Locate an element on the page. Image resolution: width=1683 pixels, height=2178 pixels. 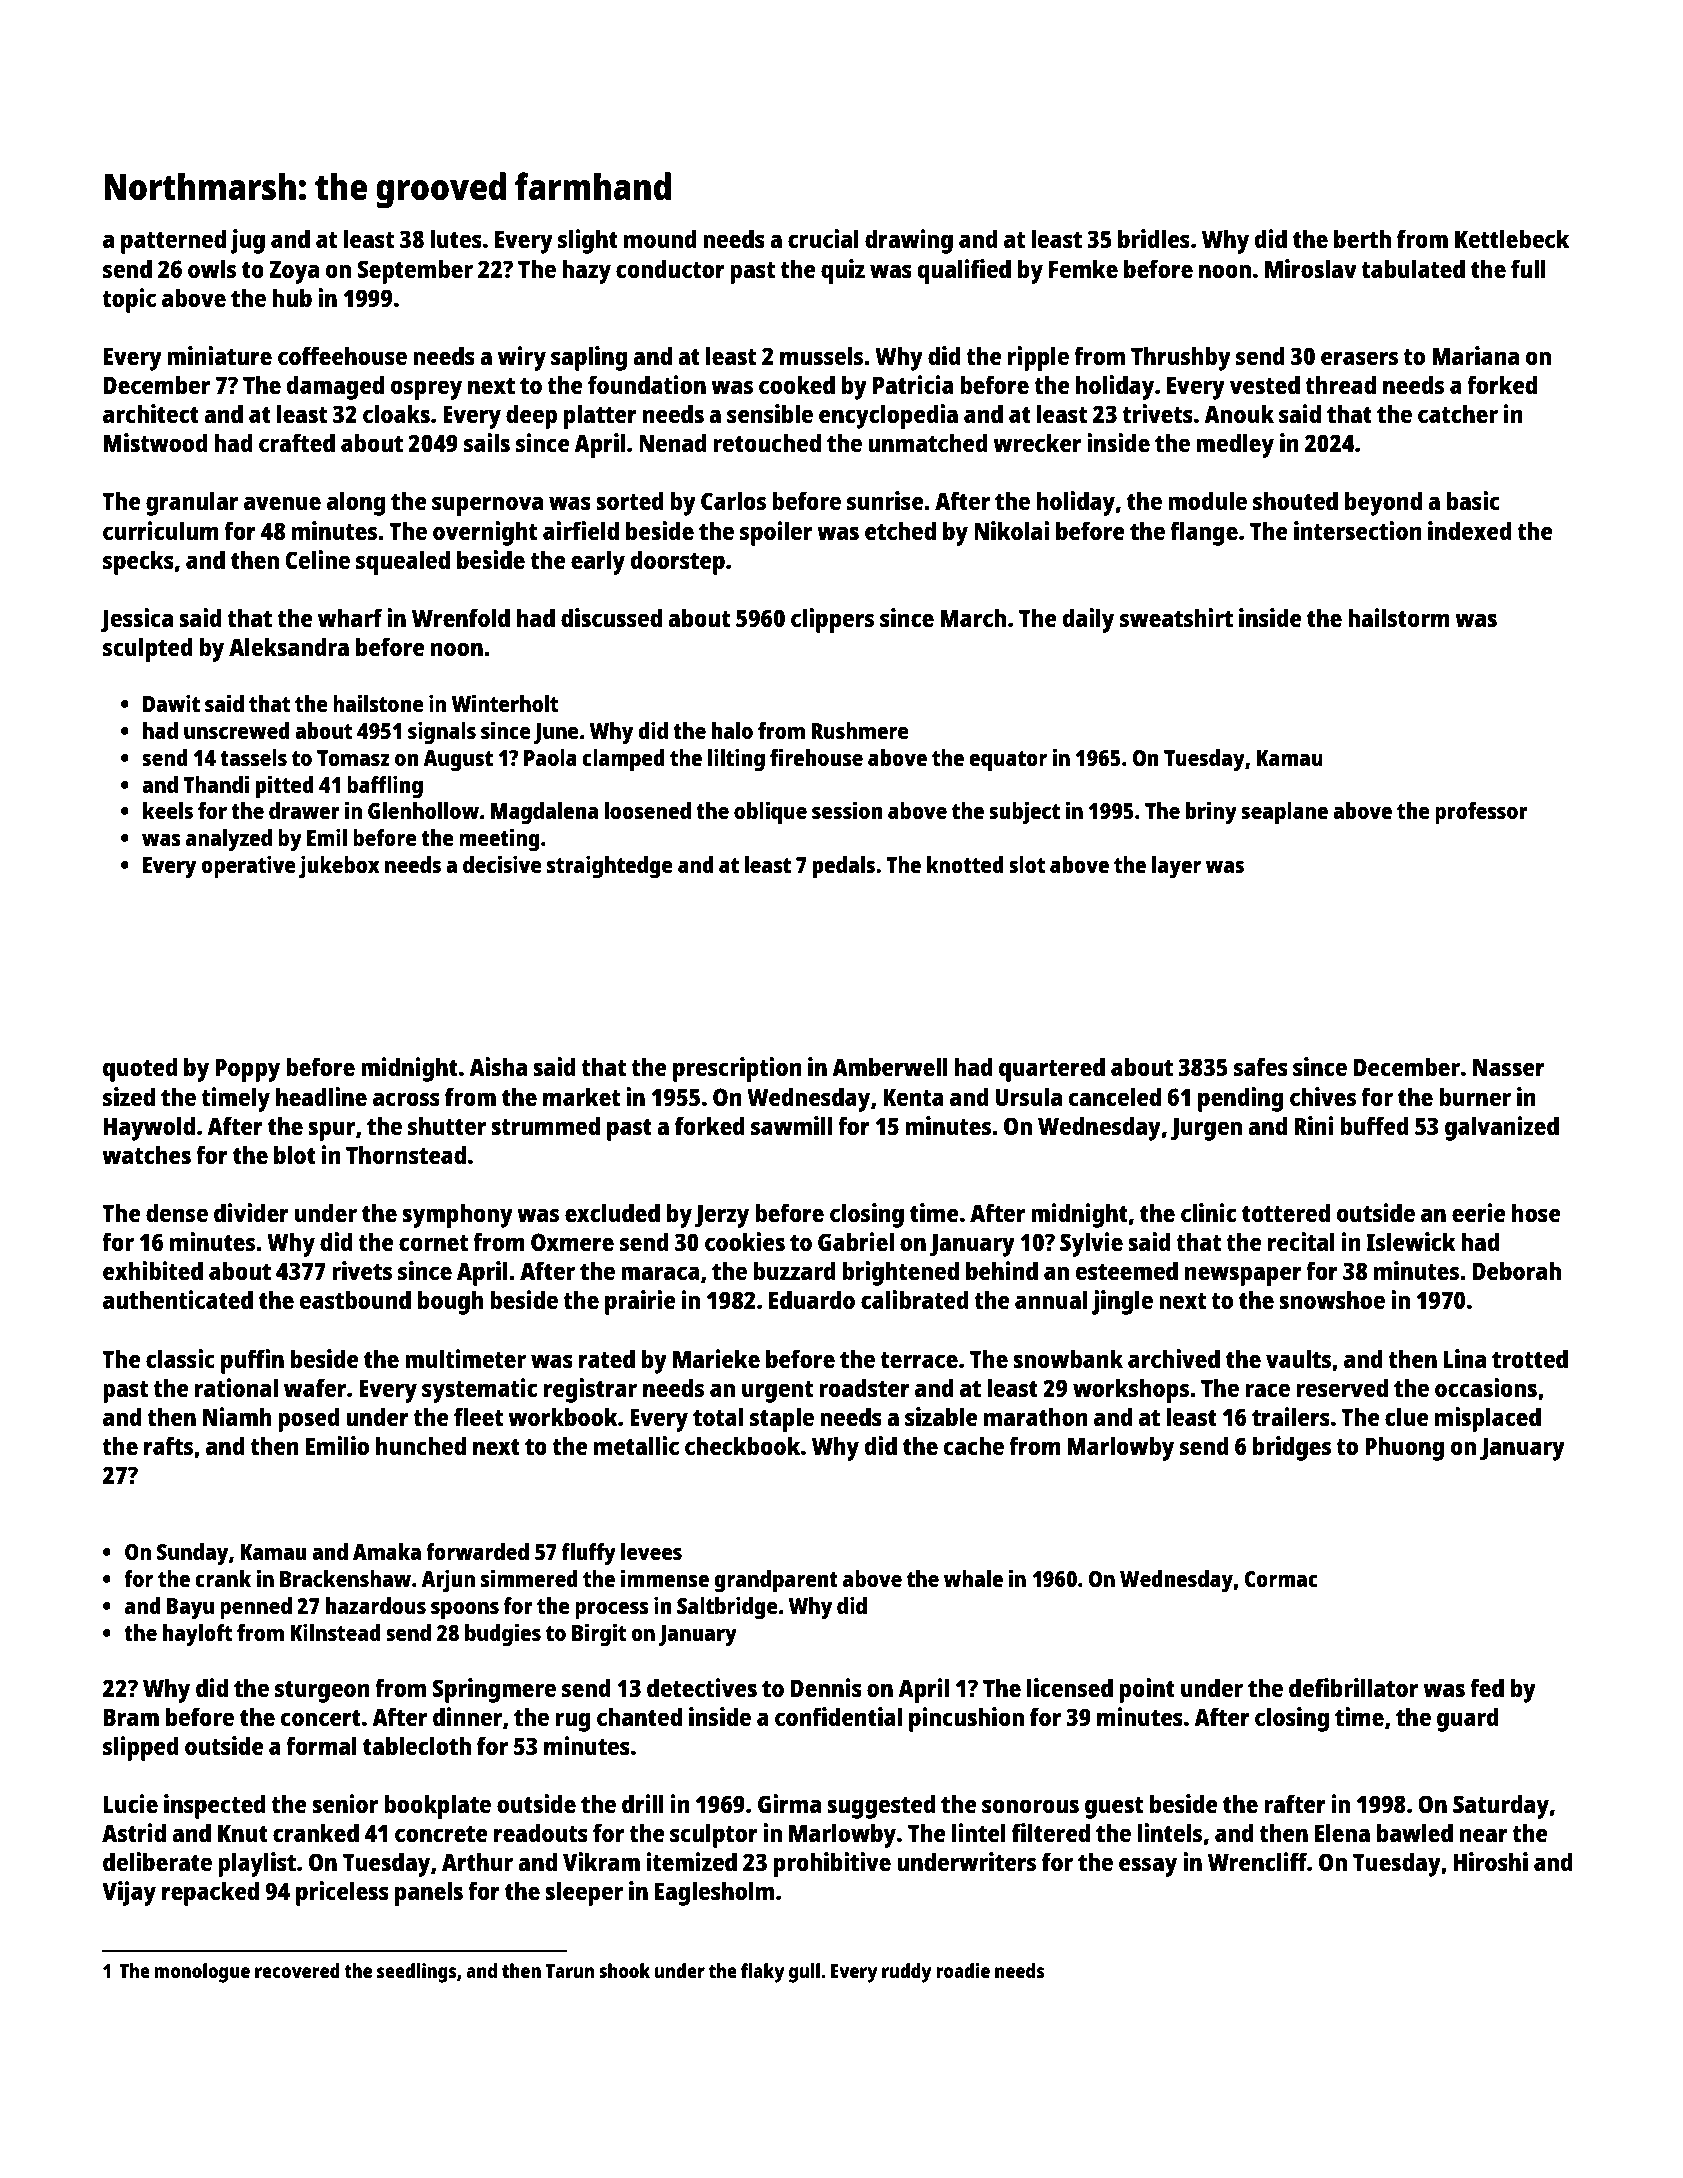
basic is located at coordinates (1473, 500).
